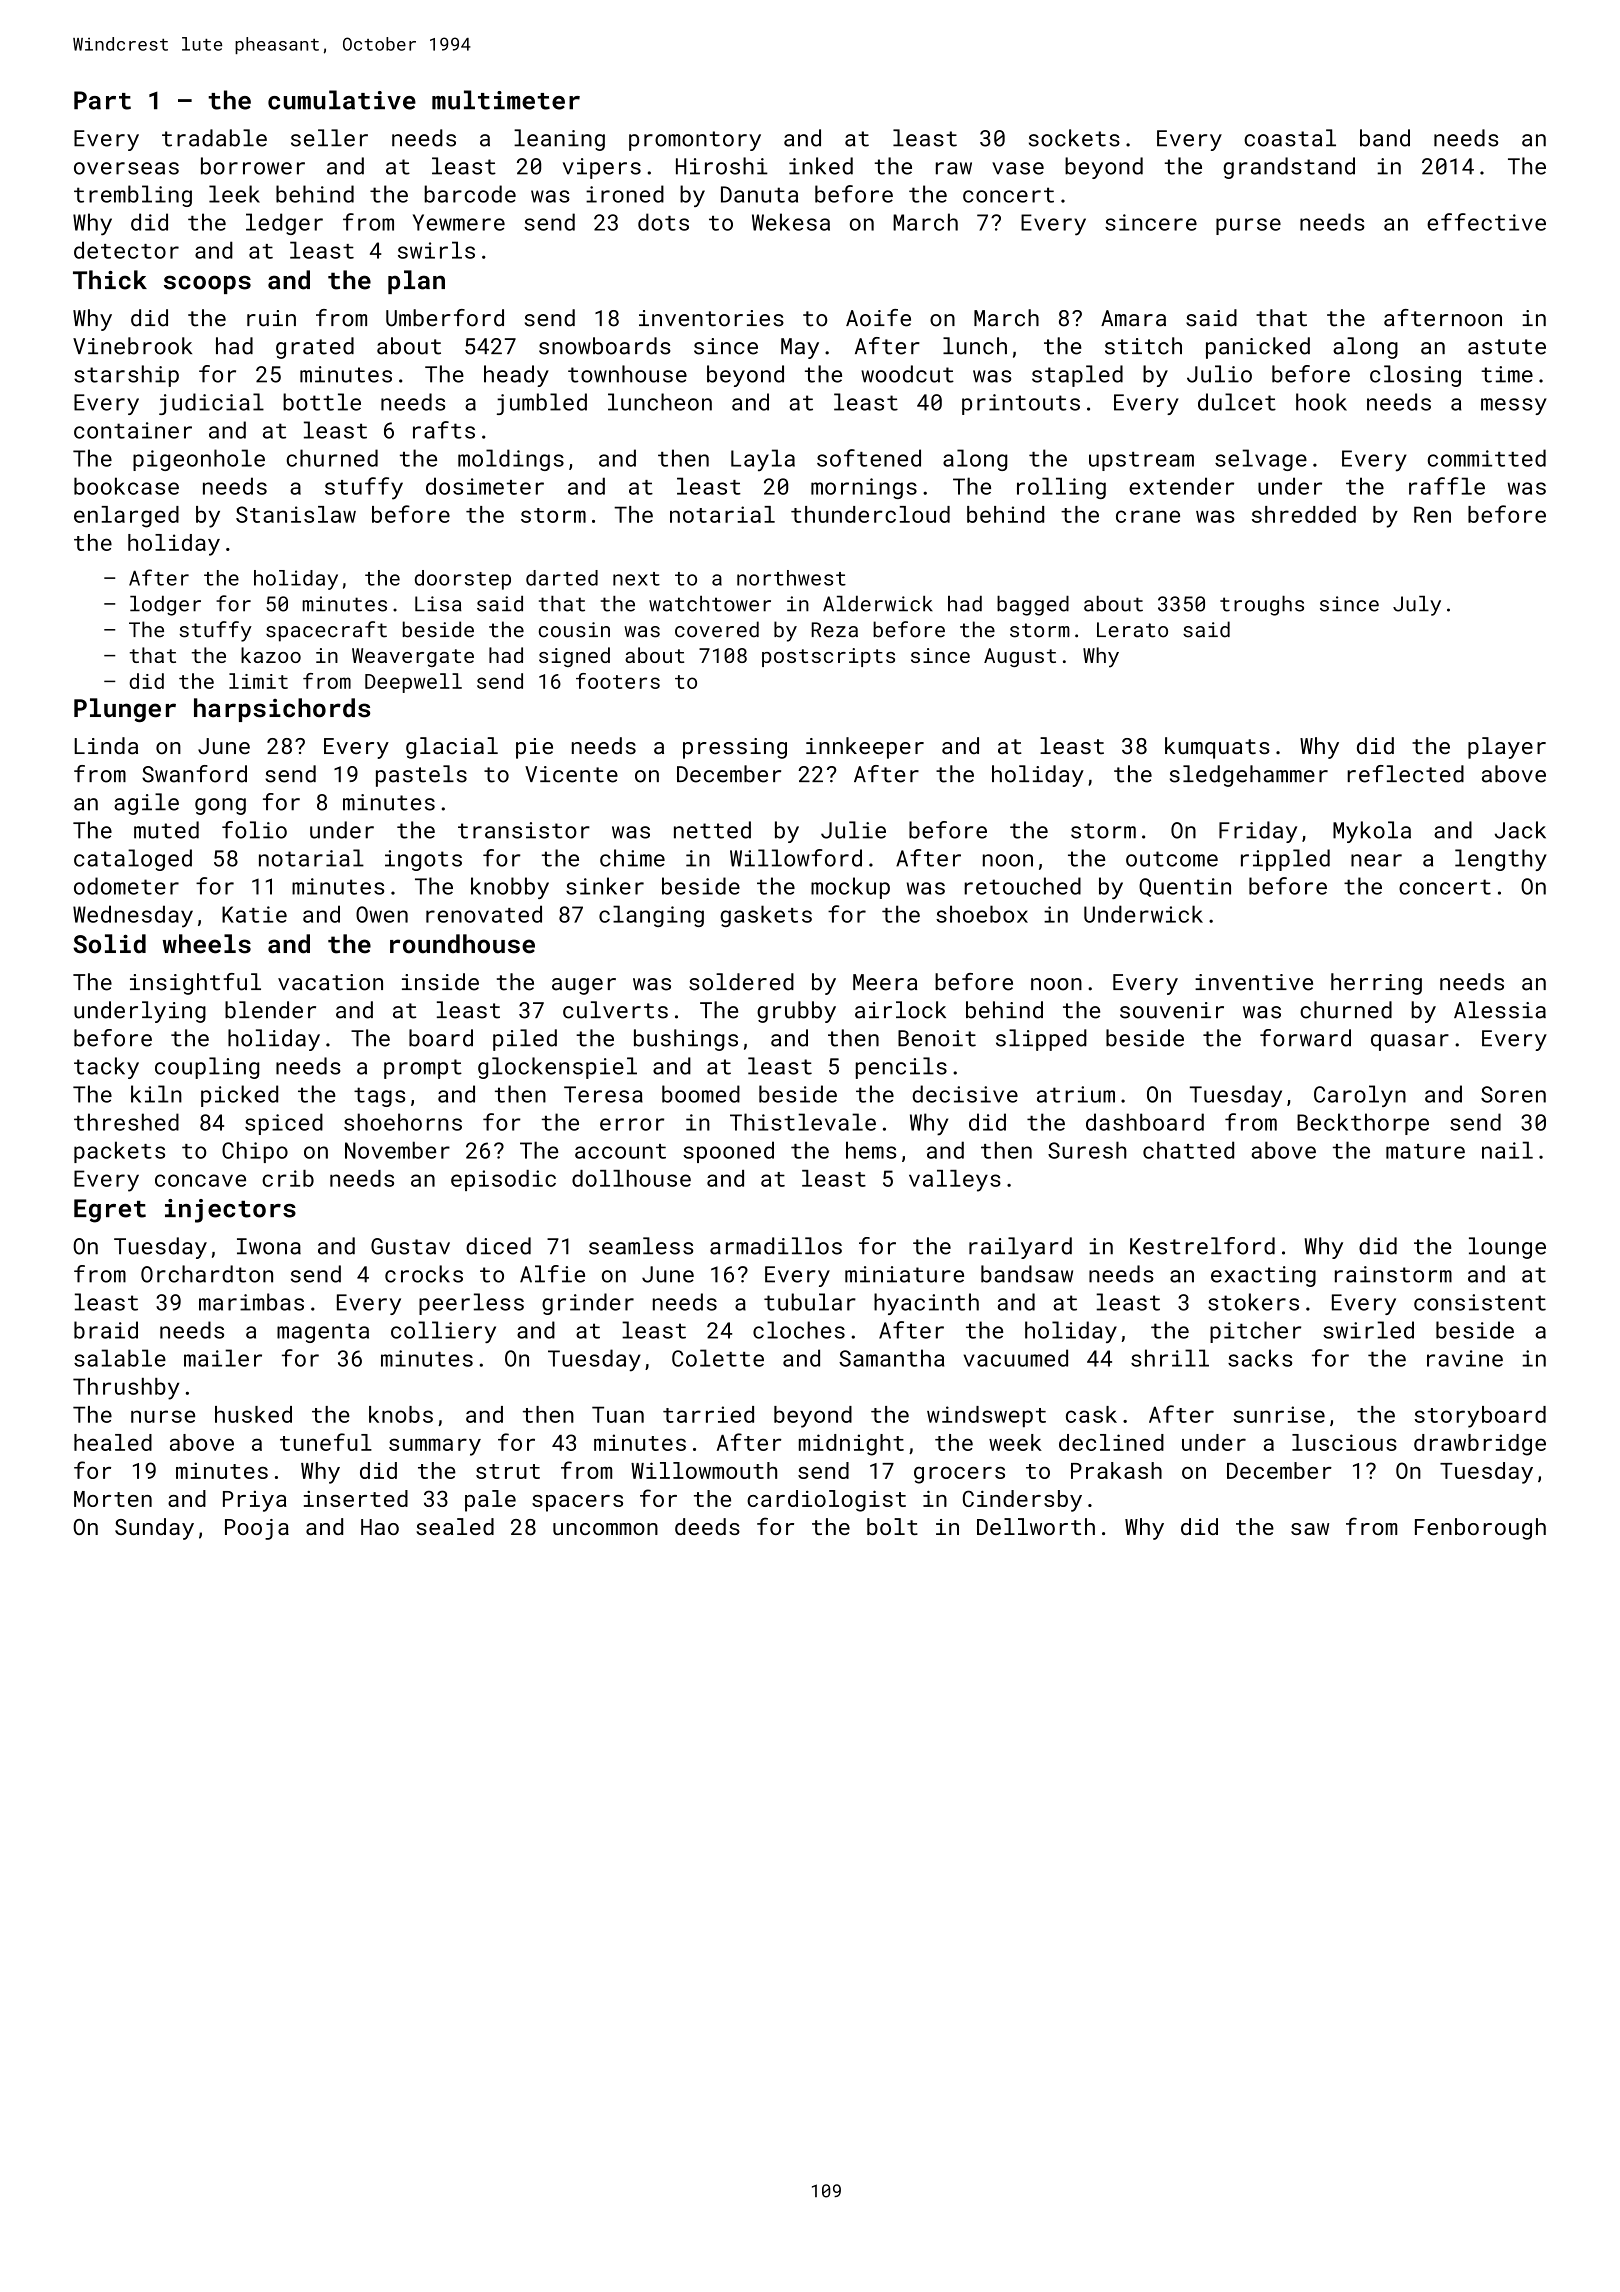 This image has height=2292, width=1620. Describe the element at coordinates (1290, 138) in the image. I see `coastal` at that location.
